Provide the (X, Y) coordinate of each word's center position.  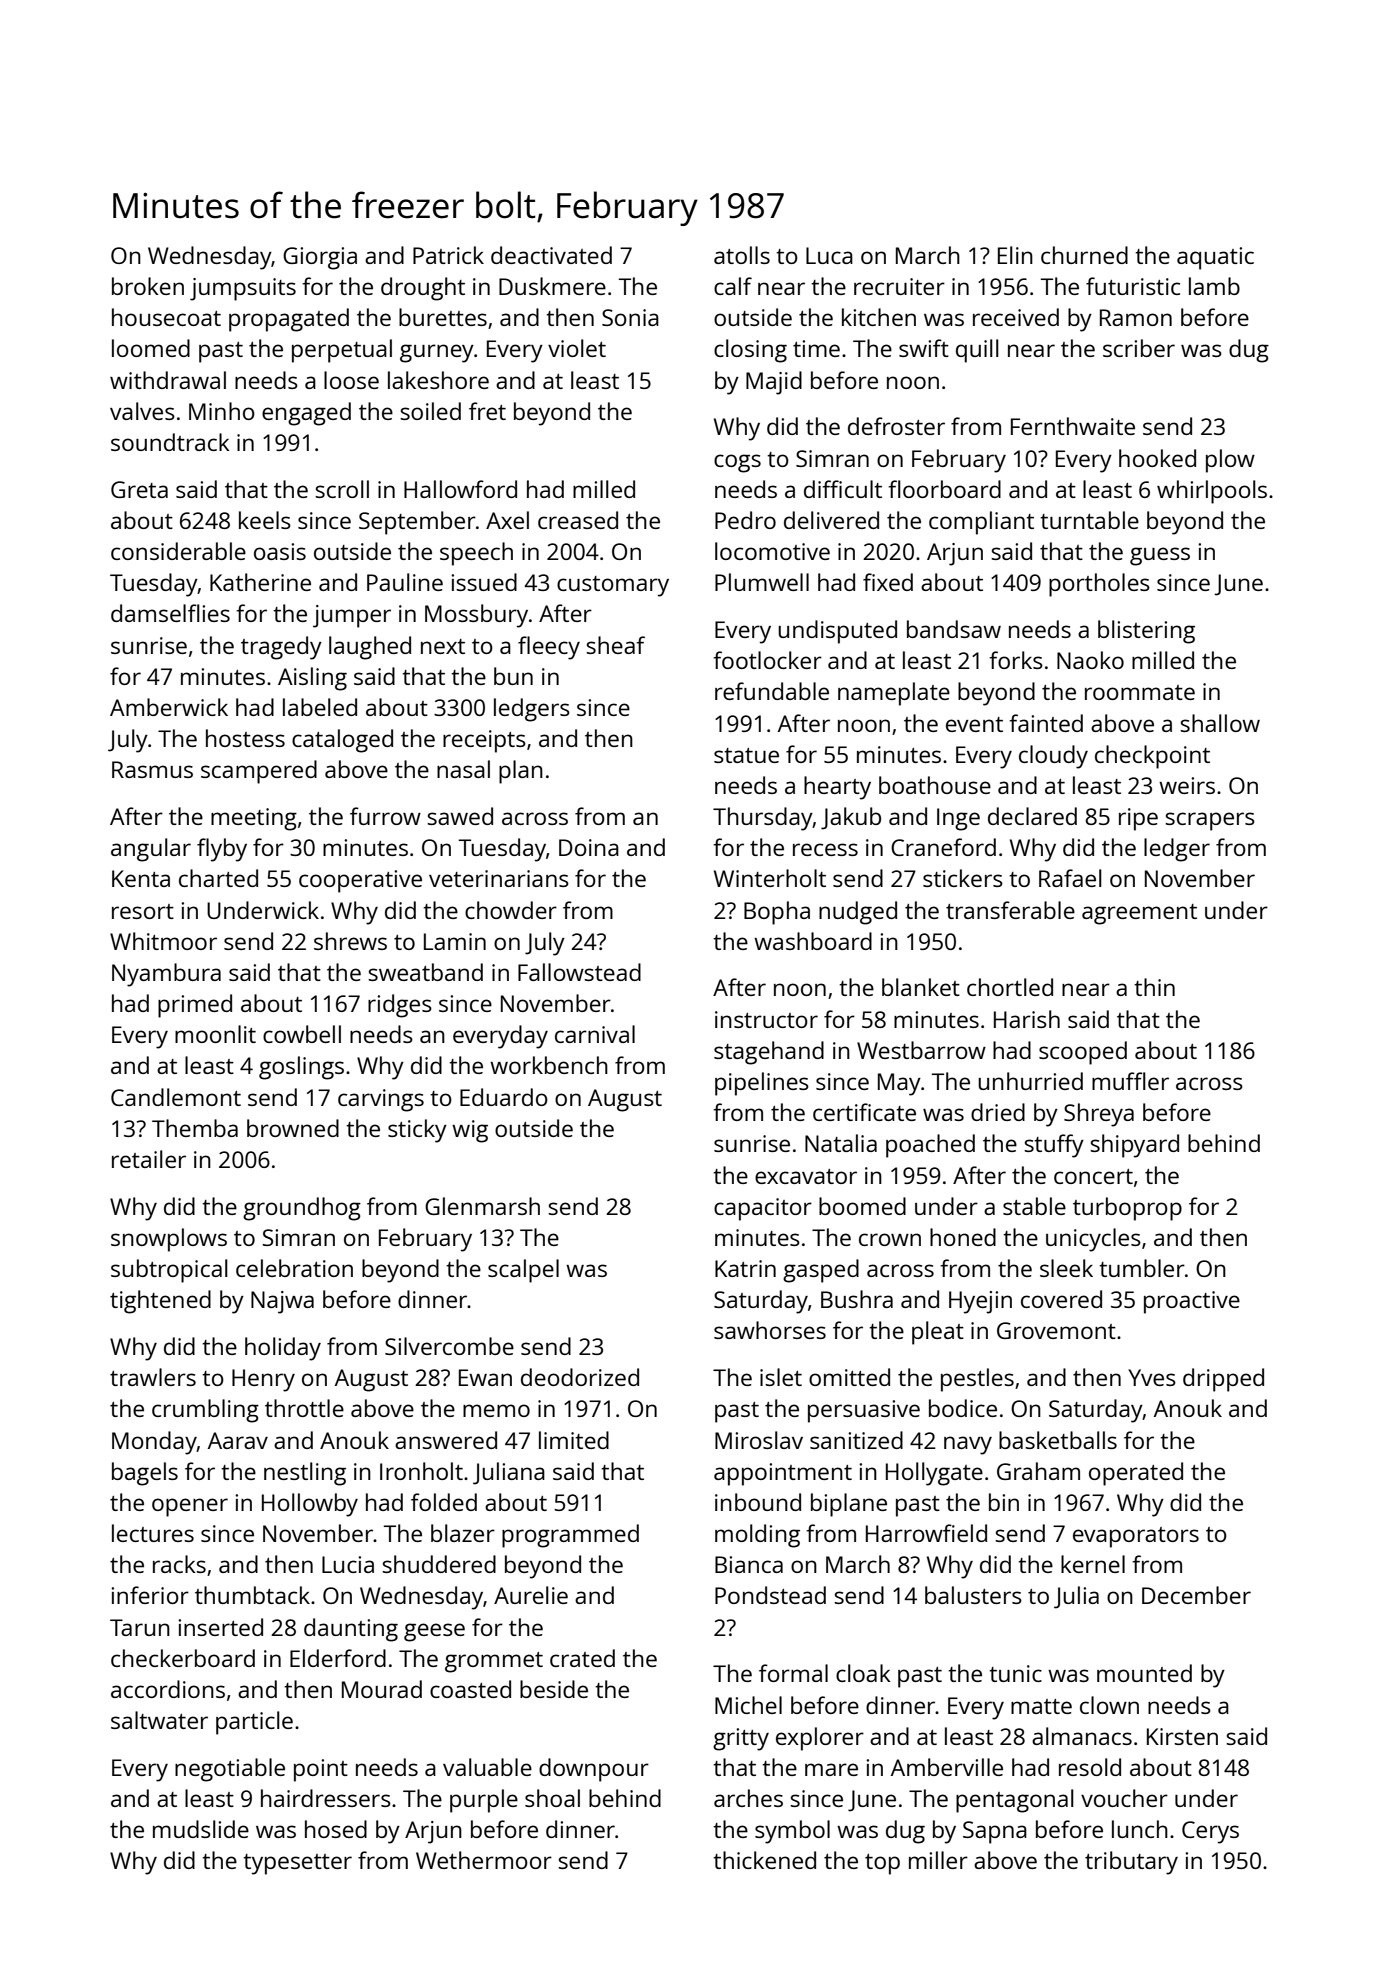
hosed (336, 1829)
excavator (806, 1176)
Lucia (348, 1564)
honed (963, 1237)
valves (142, 411)
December (1196, 1595)
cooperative (360, 881)
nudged (858, 913)
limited (574, 1440)
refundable (772, 691)
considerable (178, 551)
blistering (1146, 632)
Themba (195, 1128)
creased (578, 520)
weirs (1187, 785)
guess (1160, 556)
